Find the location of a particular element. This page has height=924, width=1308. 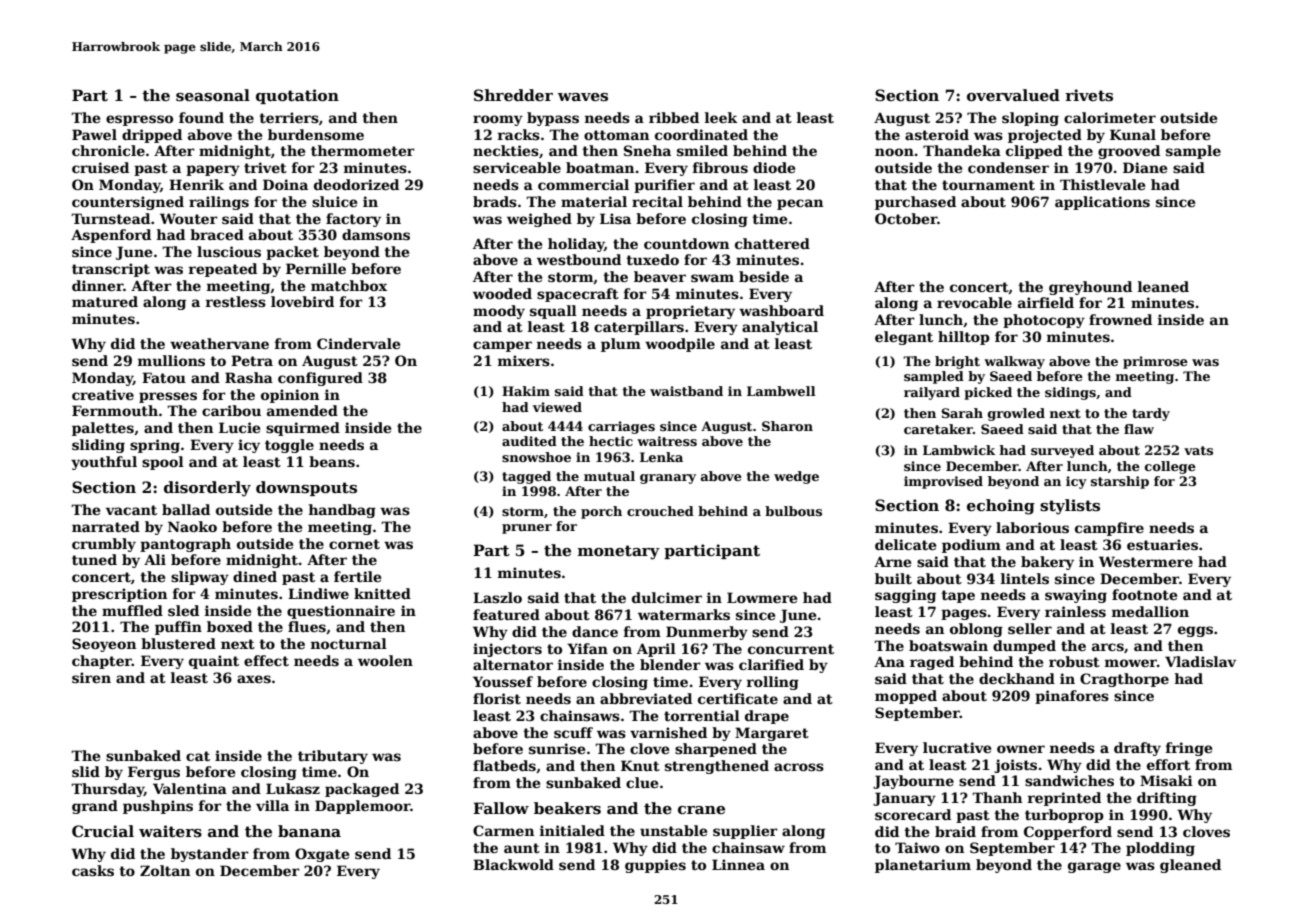

chattered is located at coordinates (772, 243).
